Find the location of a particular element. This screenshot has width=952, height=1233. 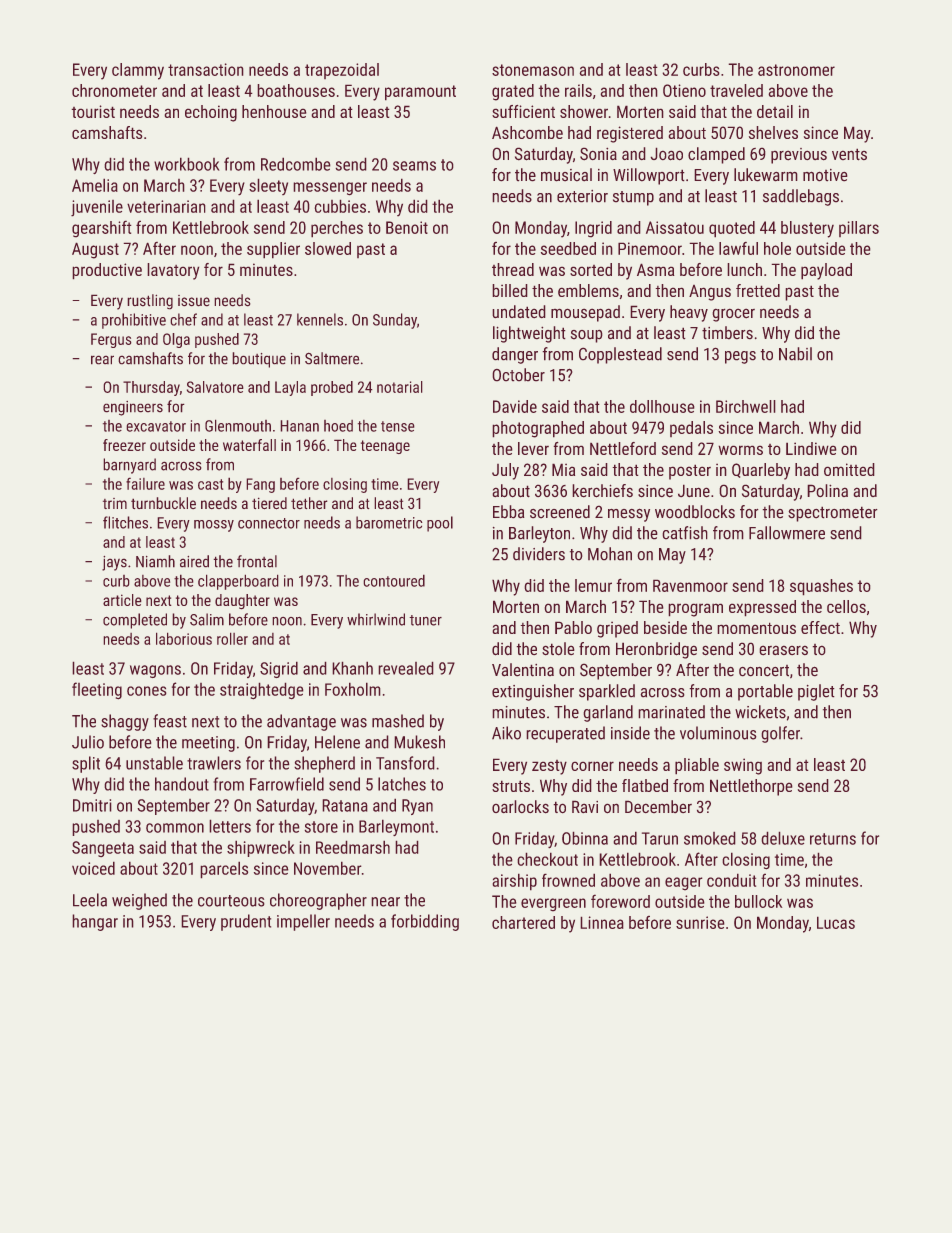

prudent is located at coordinates (246, 922).
